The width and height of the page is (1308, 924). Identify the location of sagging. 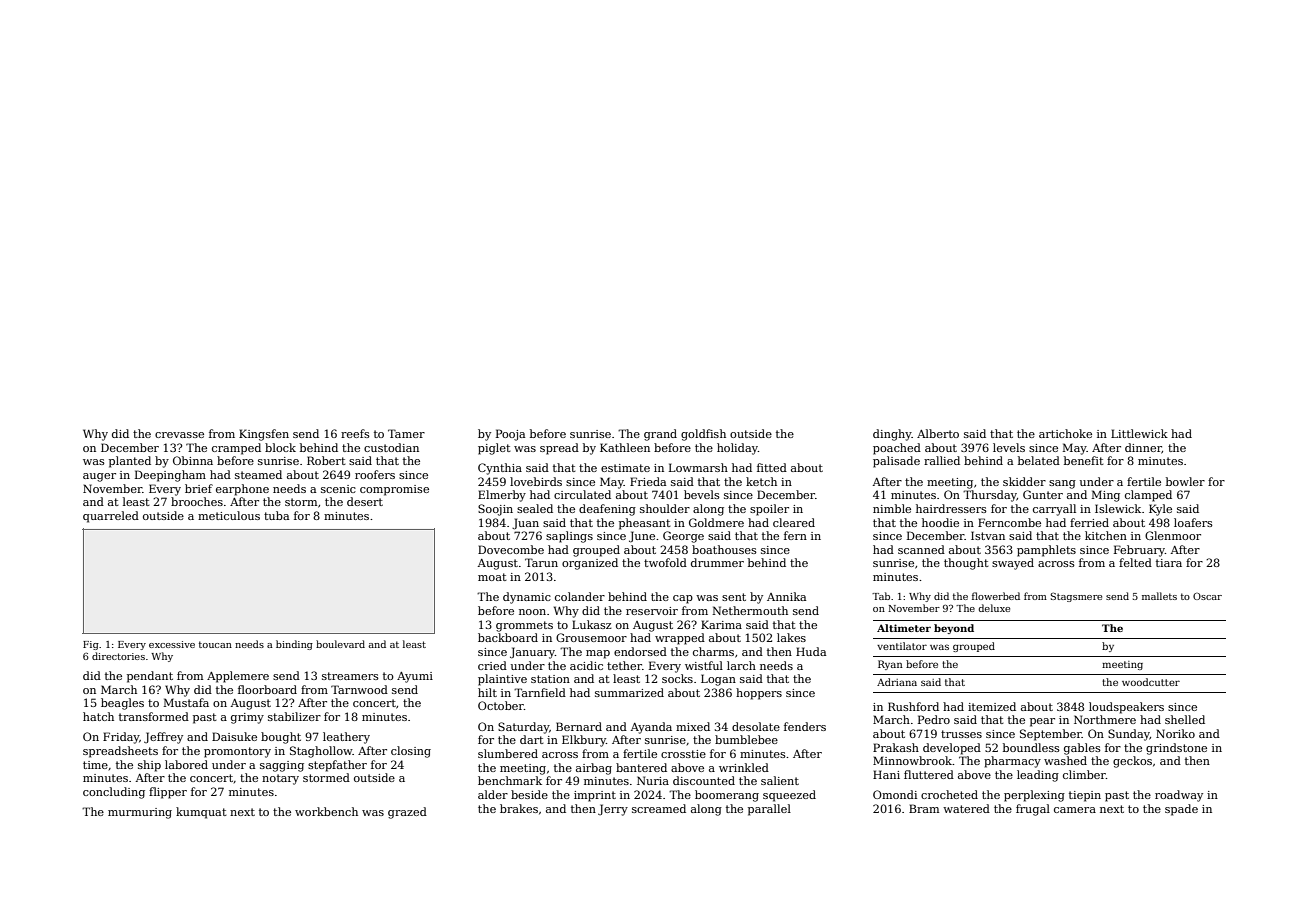
(282, 766).
